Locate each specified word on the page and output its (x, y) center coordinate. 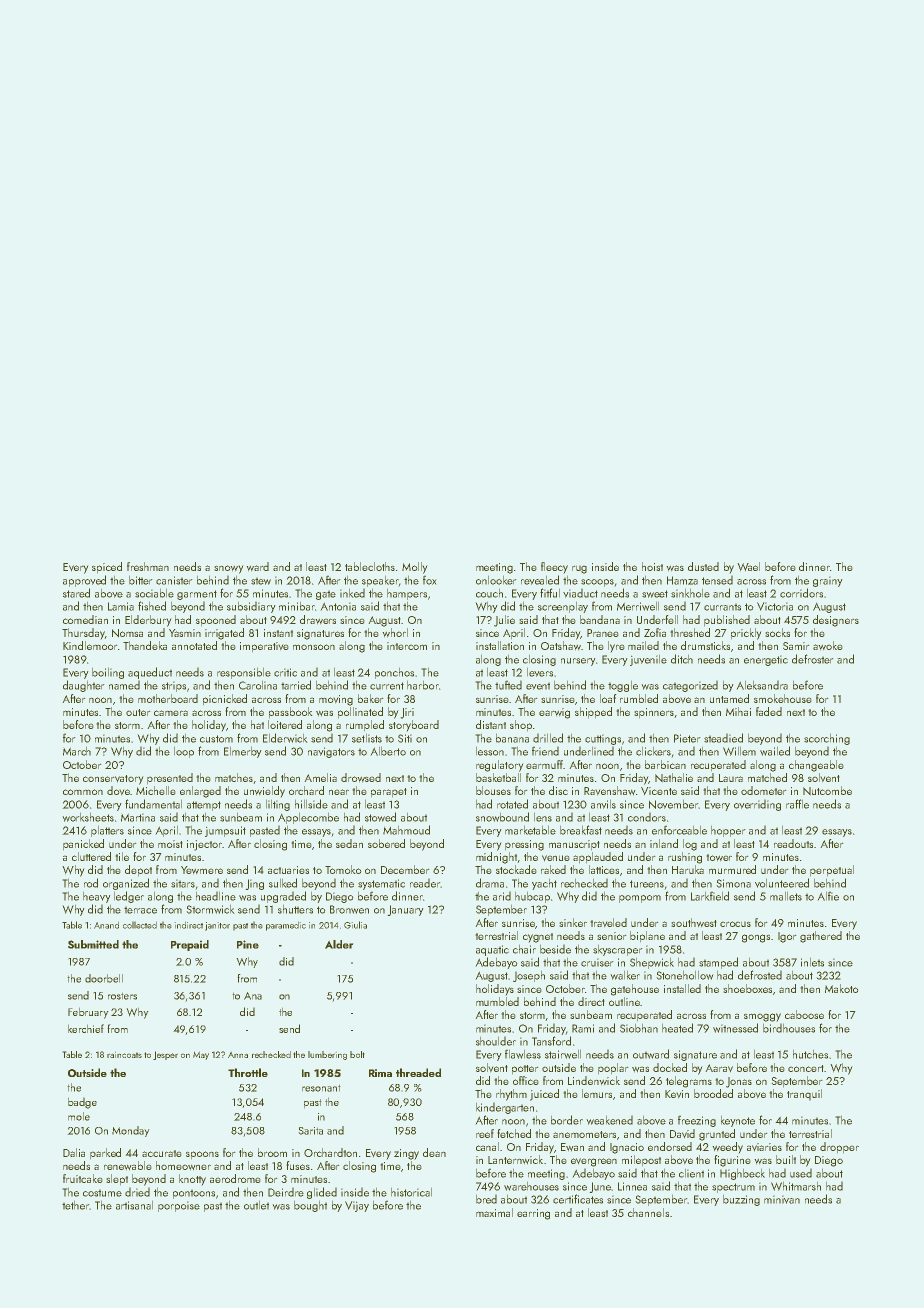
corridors (801, 593)
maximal (494, 1212)
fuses (298, 1165)
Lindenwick (594, 1080)
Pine (248, 944)
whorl (395, 632)
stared (76, 593)
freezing (697, 1121)
